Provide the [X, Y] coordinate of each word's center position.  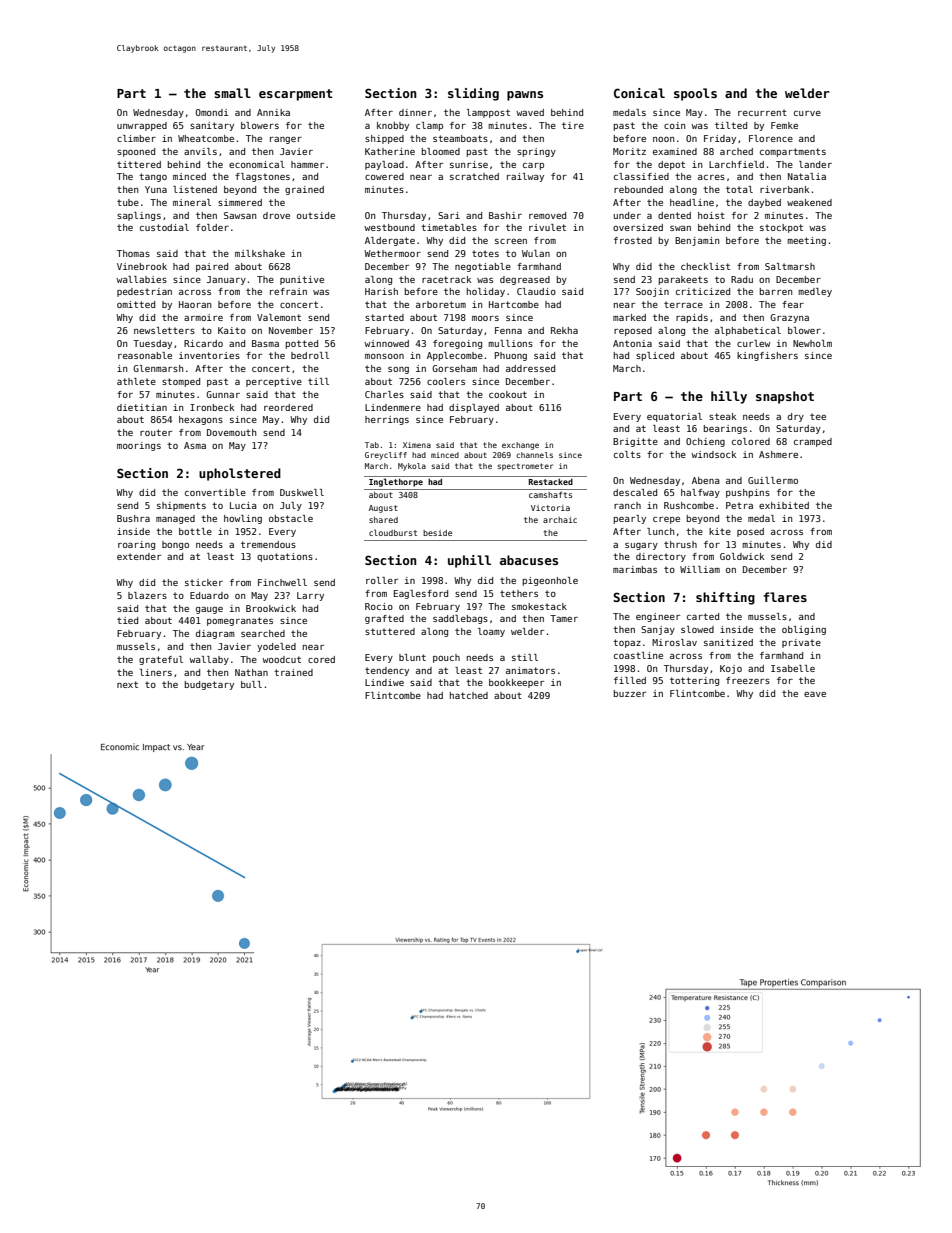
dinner [415, 112]
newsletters [164, 330]
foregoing [457, 344]
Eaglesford [421, 594]
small [232, 93]
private [801, 643]
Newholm [812, 343]
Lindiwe [384, 682]
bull [251, 684]
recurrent [762, 112]
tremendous [268, 544]
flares [785, 597]
